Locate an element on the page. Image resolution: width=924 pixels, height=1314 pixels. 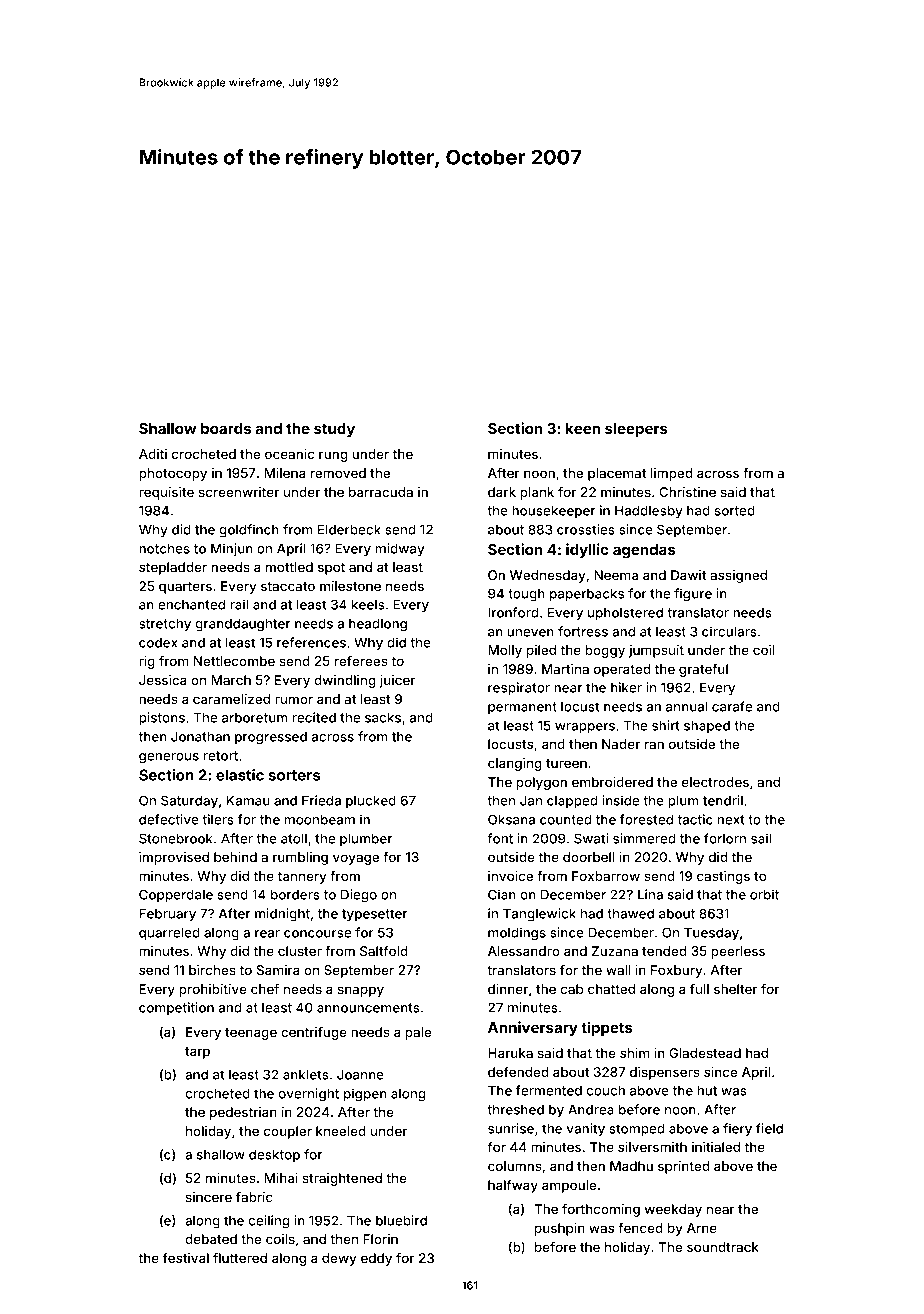
February is located at coordinates (167, 915).
